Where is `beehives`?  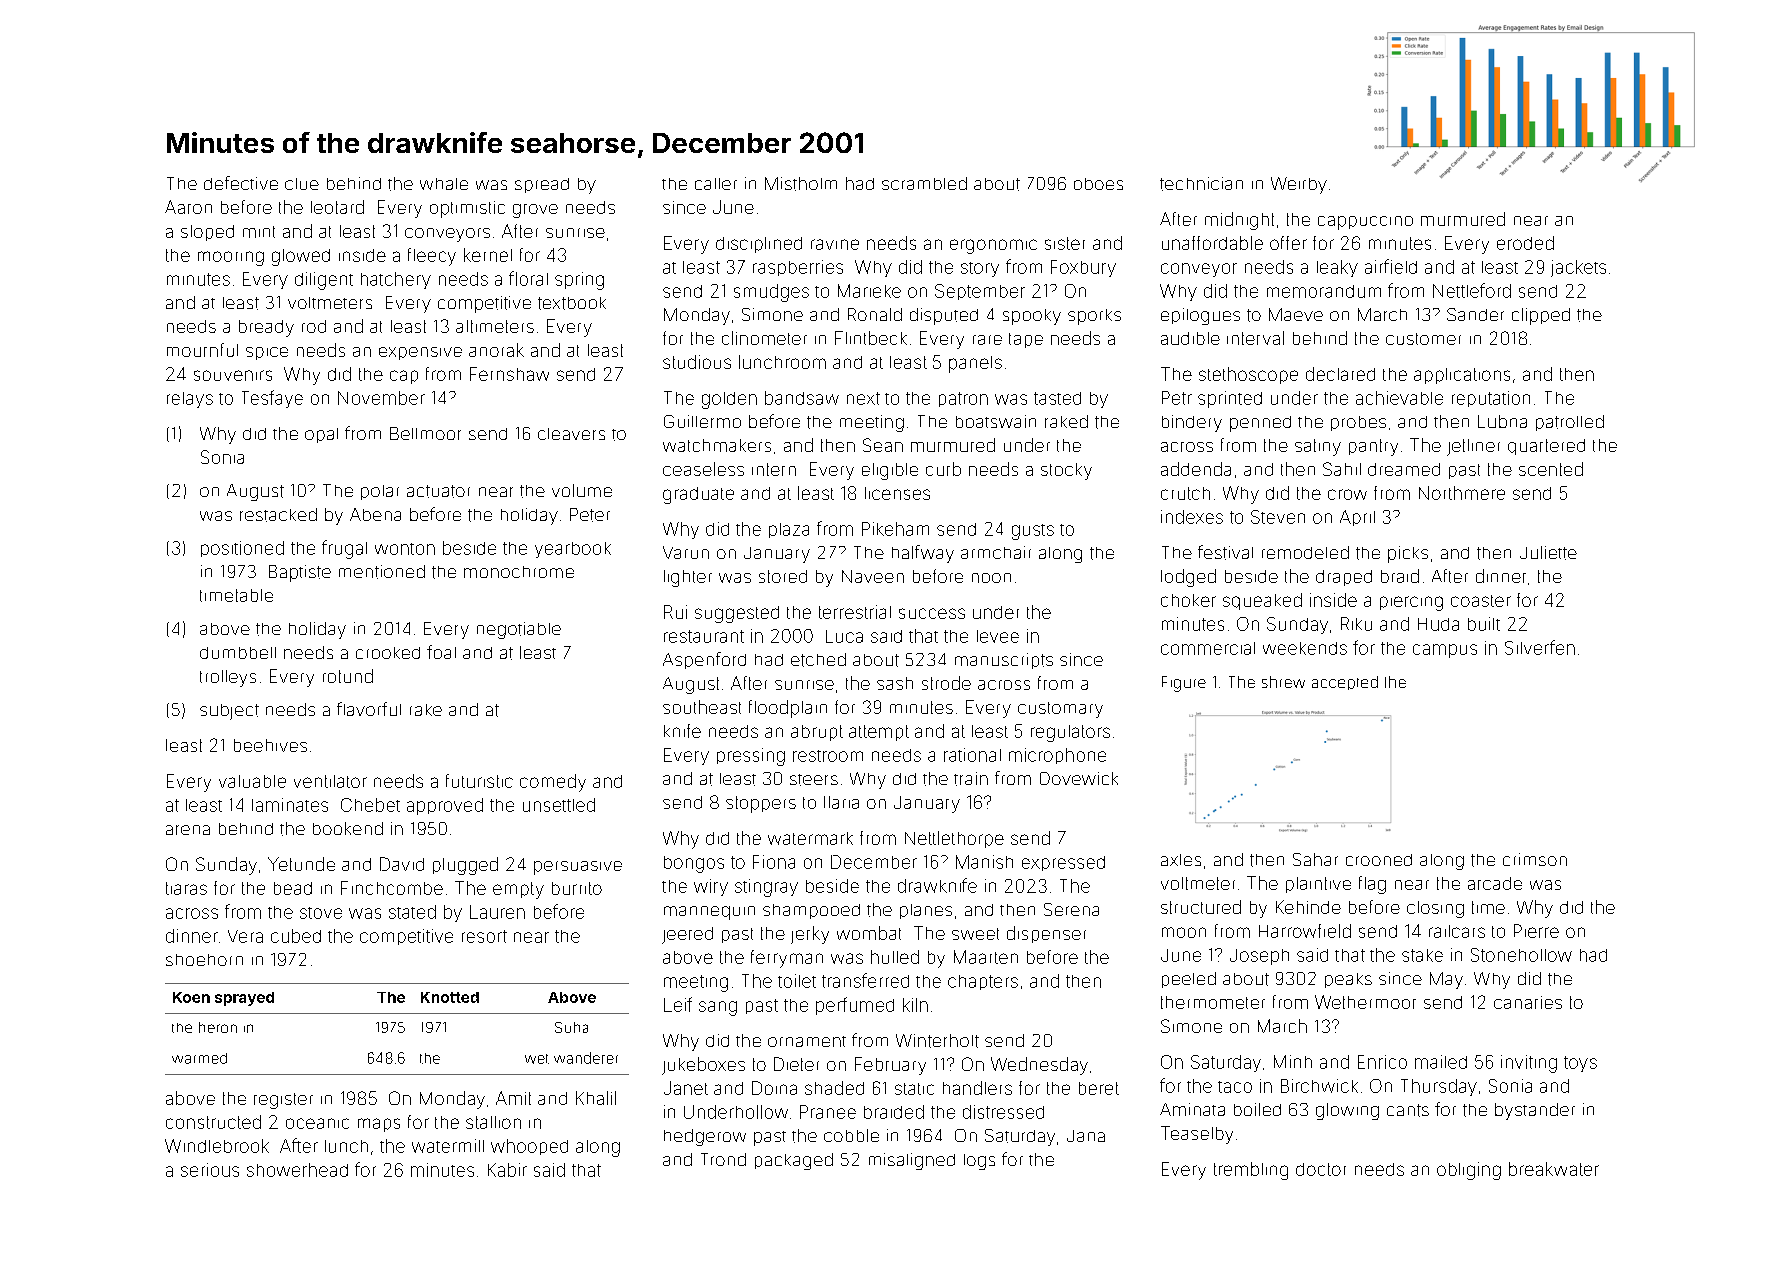
beehives is located at coordinates (270, 745).
